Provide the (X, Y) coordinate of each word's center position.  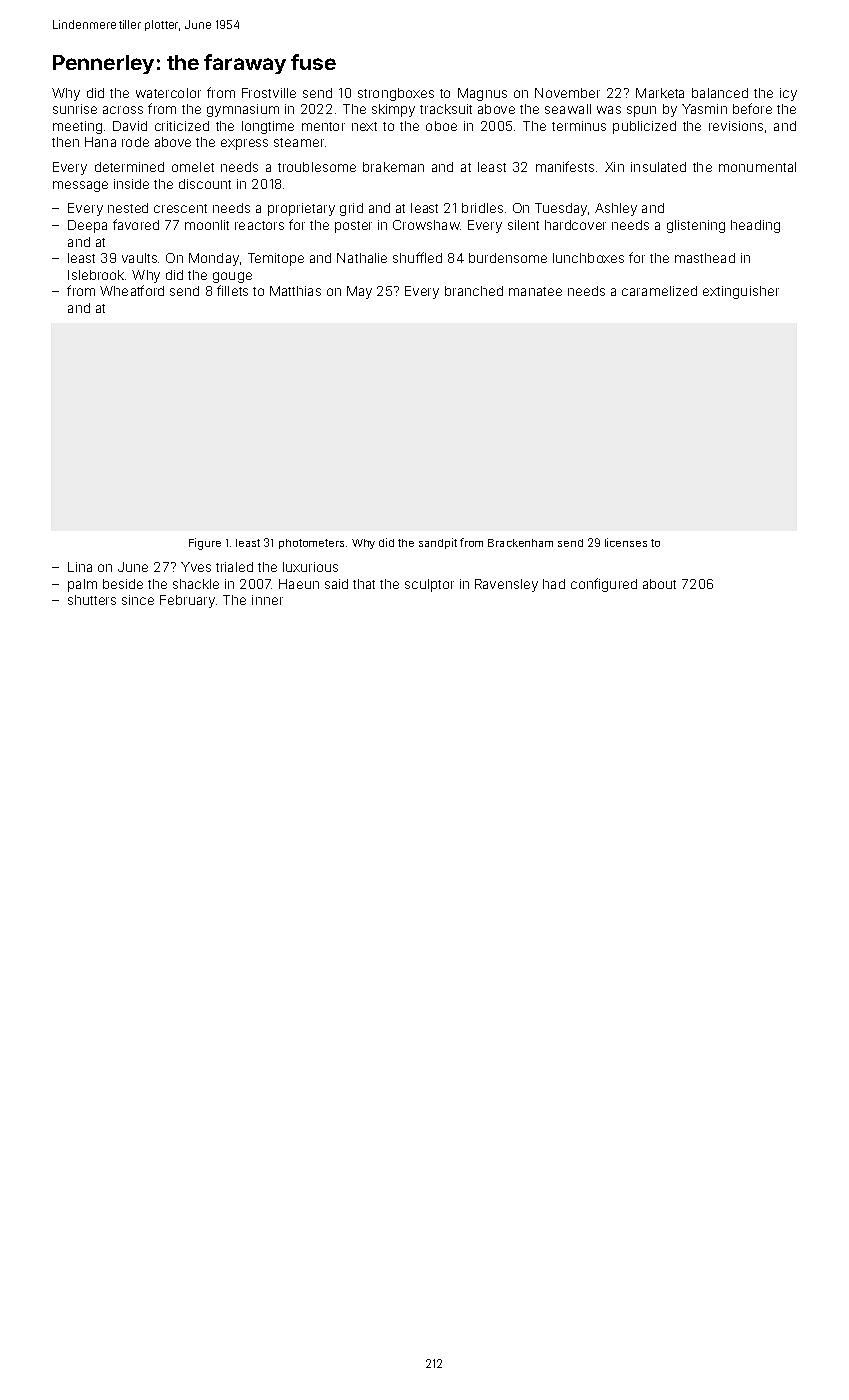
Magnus (482, 94)
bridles (482, 208)
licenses (626, 542)
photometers (311, 544)
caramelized (659, 291)
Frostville (269, 93)
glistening (696, 226)
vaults (139, 258)
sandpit (438, 543)
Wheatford (132, 290)
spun (641, 111)
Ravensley (506, 585)
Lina (80, 567)
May (359, 292)
